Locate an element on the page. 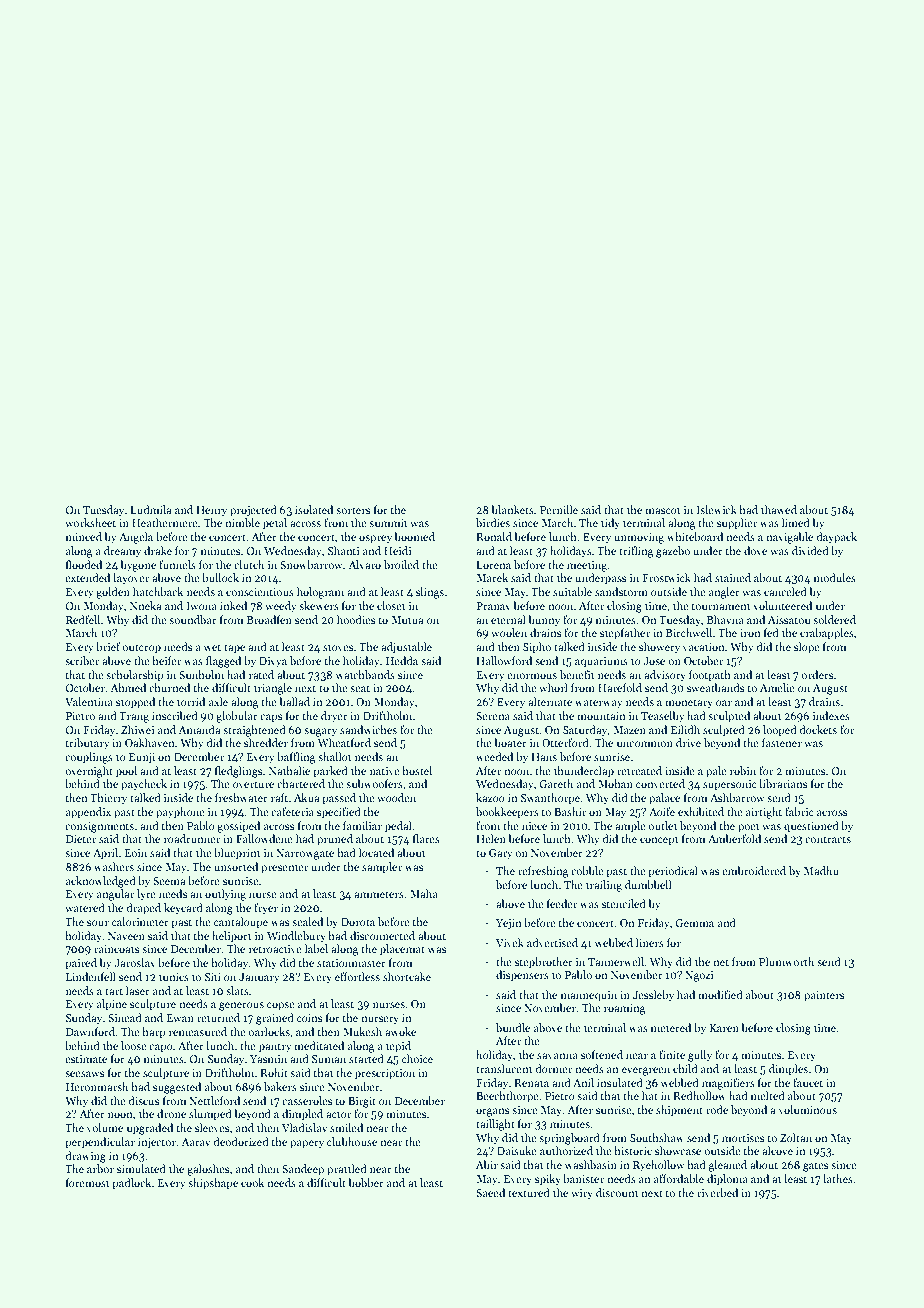 This image has width=924, height=1308. dormer is located at coordinates (554, 1068).
